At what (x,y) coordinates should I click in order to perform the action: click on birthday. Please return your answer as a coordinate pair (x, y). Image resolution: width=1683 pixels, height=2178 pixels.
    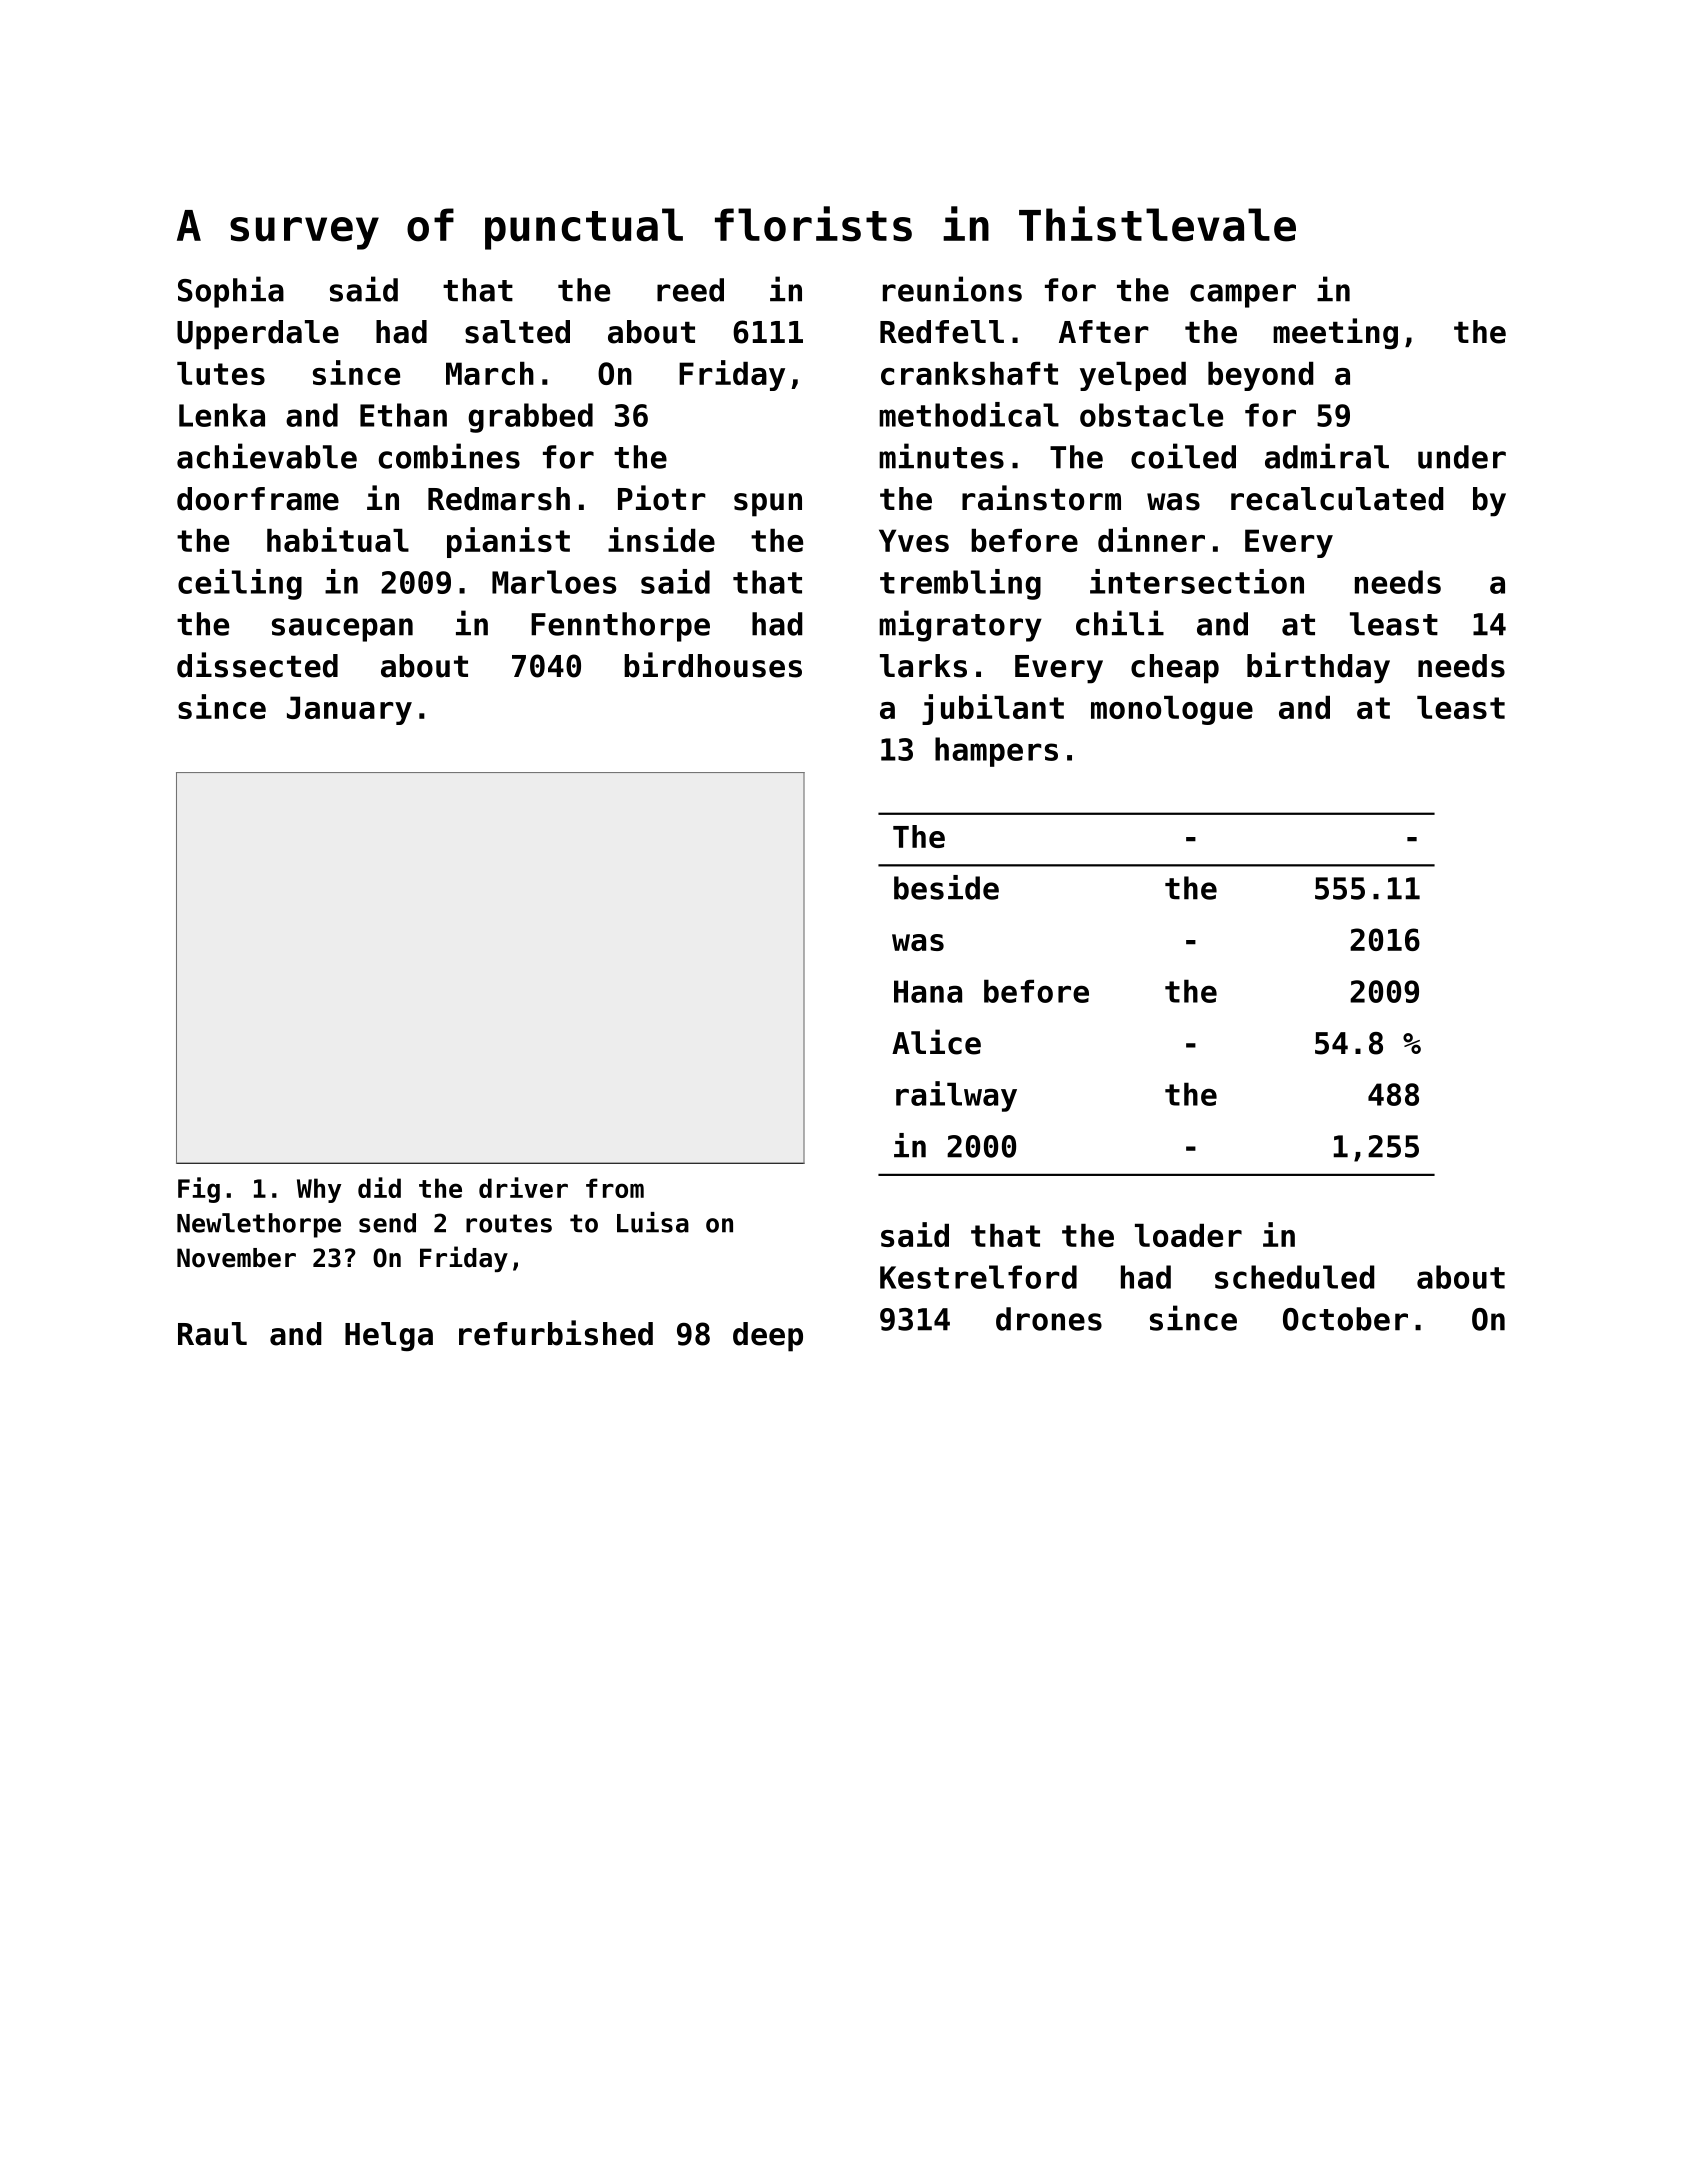
    Looking at the image, I should click on (1318, 668).
